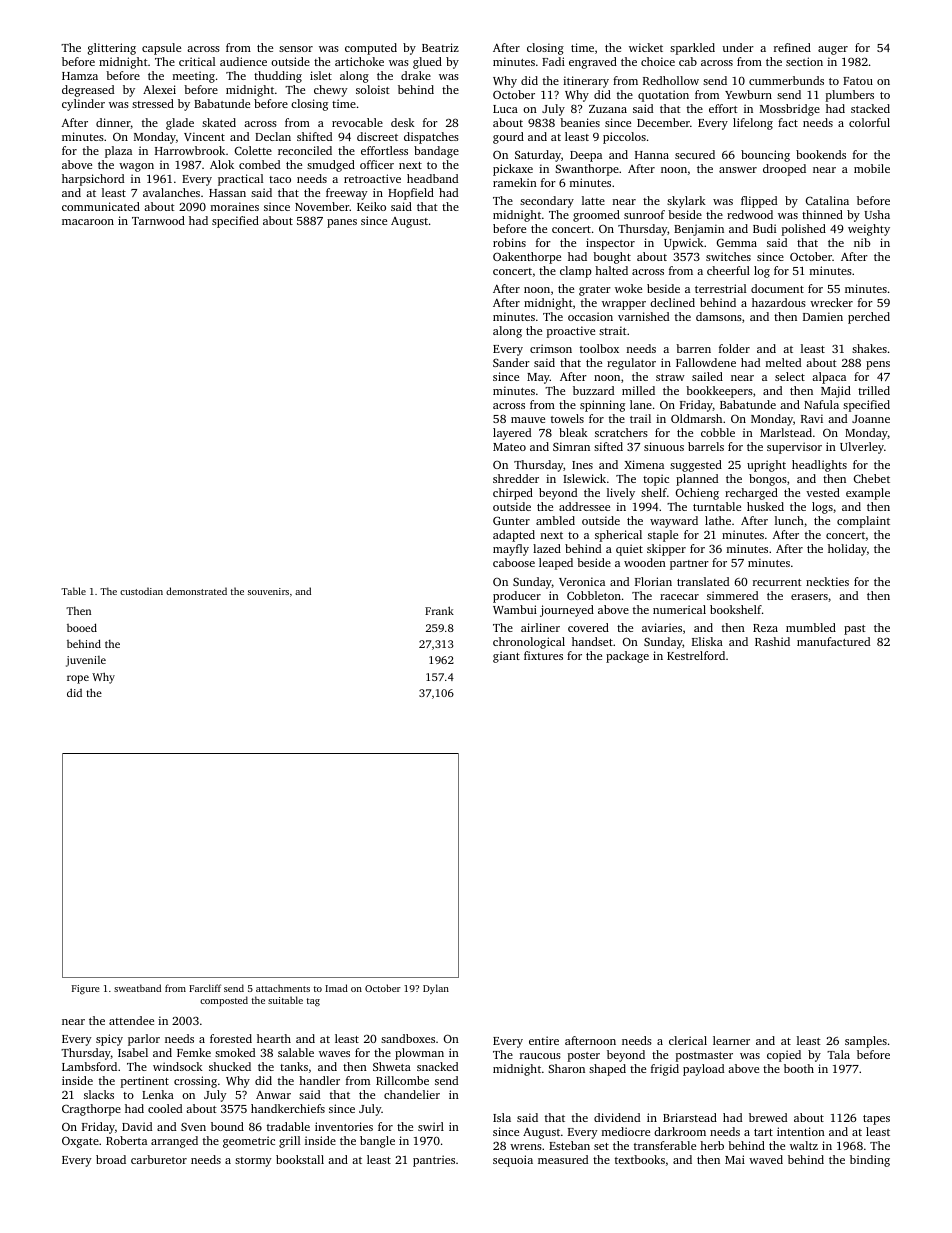  Describe the element at coordinates (440, 47) in the screenshot. I see `Beatriz` at that location.
